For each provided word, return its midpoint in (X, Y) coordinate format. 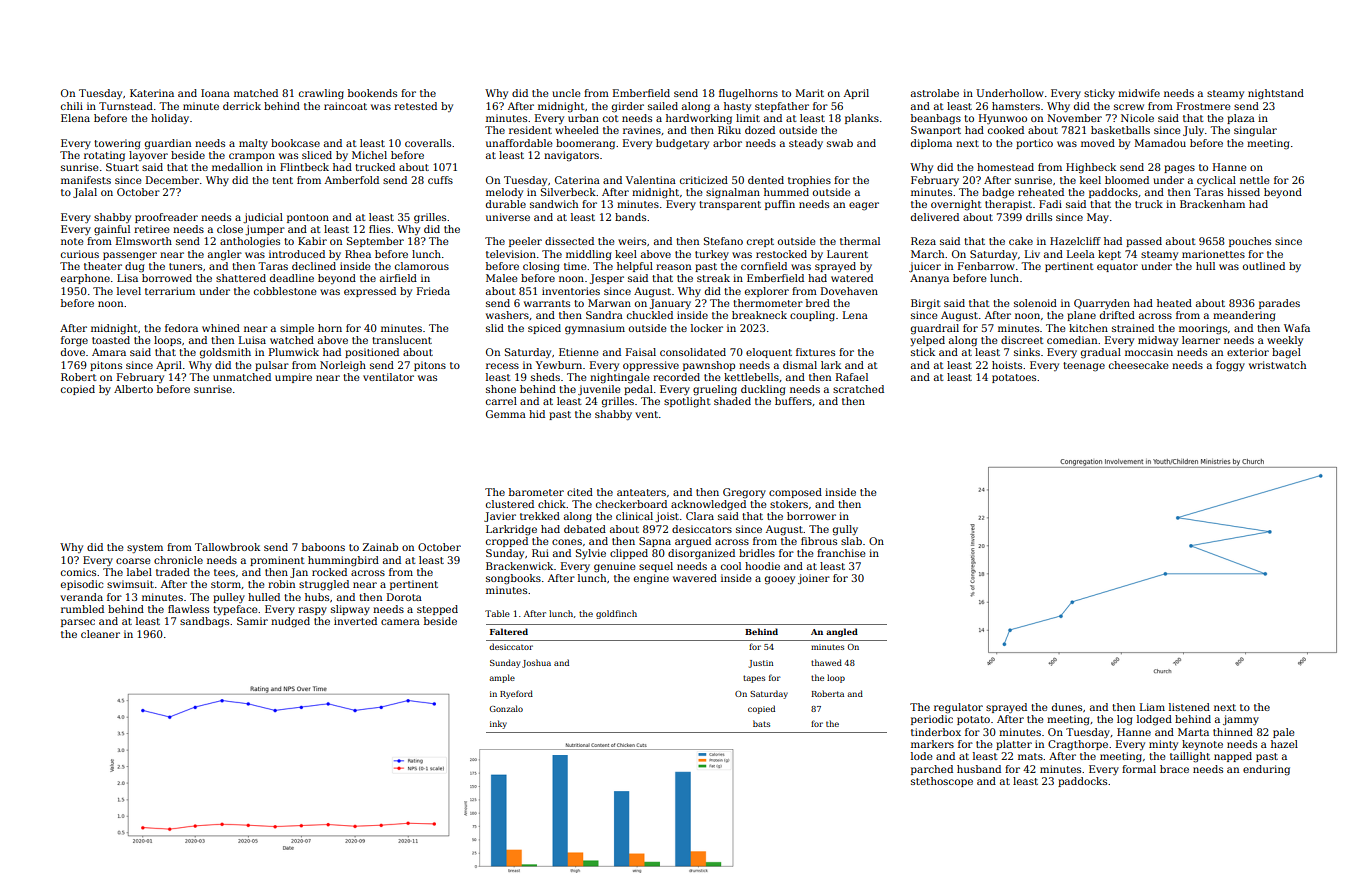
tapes (754, 679)
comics (78, 572)
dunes (1067, 707)
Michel (369, 155)
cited (580, 492)
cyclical (1216, 181)
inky (498, 724)
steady (806, 144)
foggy (1230, 366)
